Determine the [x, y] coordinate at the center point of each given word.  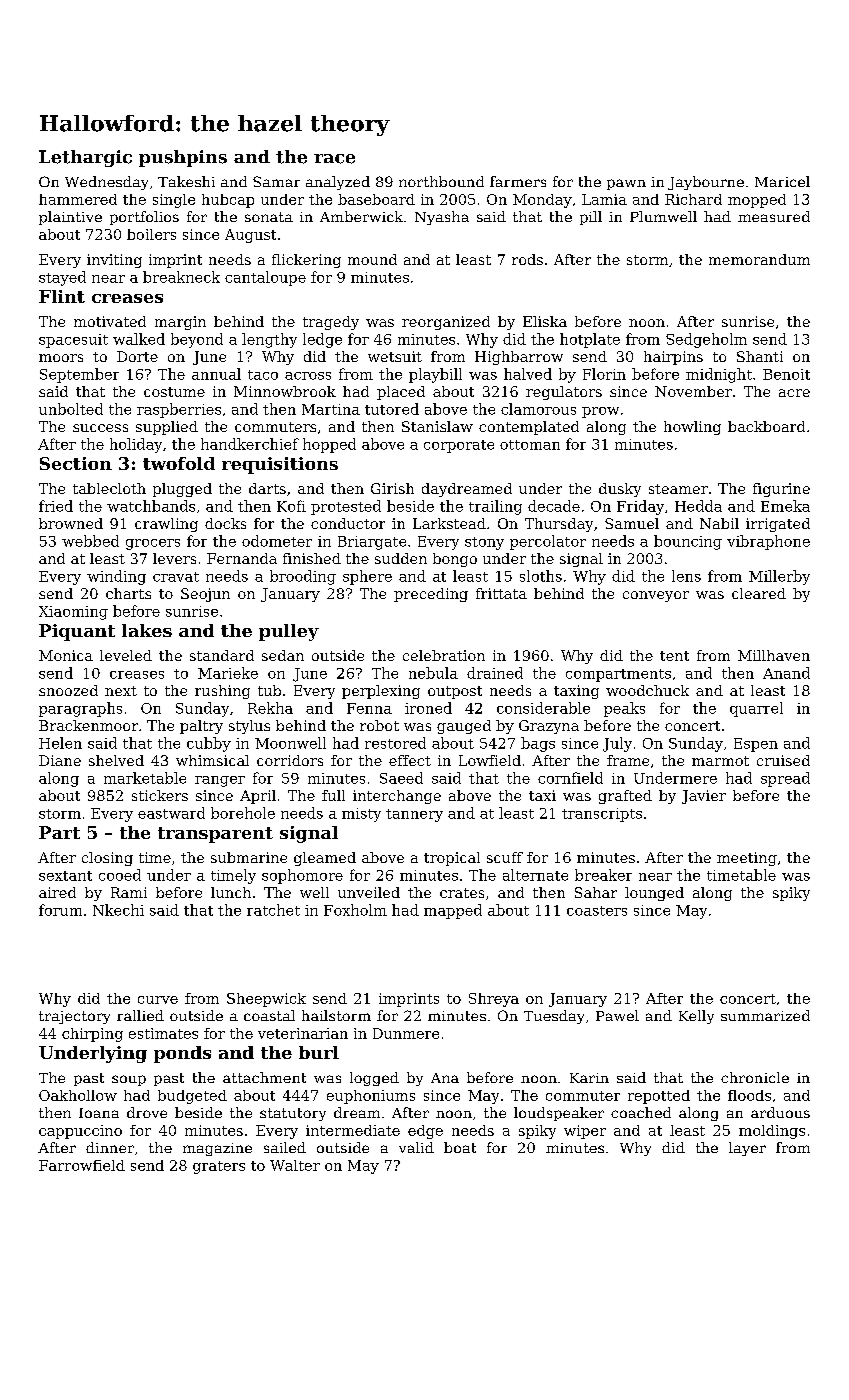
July [617, 744]
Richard [693, 199]
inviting [114, 261]
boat [460, 1147]
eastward [171, 813]
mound [372, 259]
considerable [543, 708]
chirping [92, 1035]
